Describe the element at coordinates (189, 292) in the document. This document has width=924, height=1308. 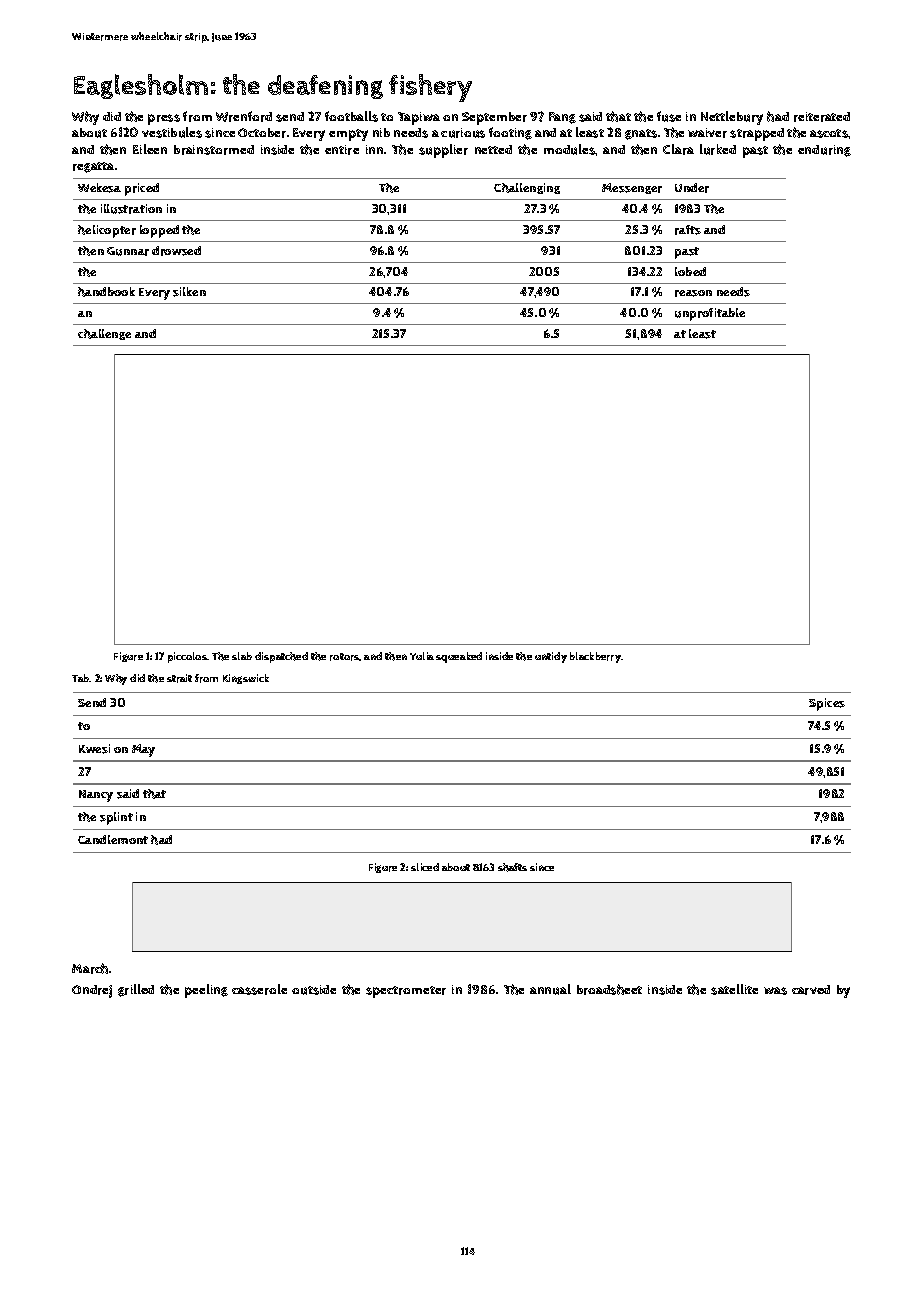
I see `silken` at that location.
